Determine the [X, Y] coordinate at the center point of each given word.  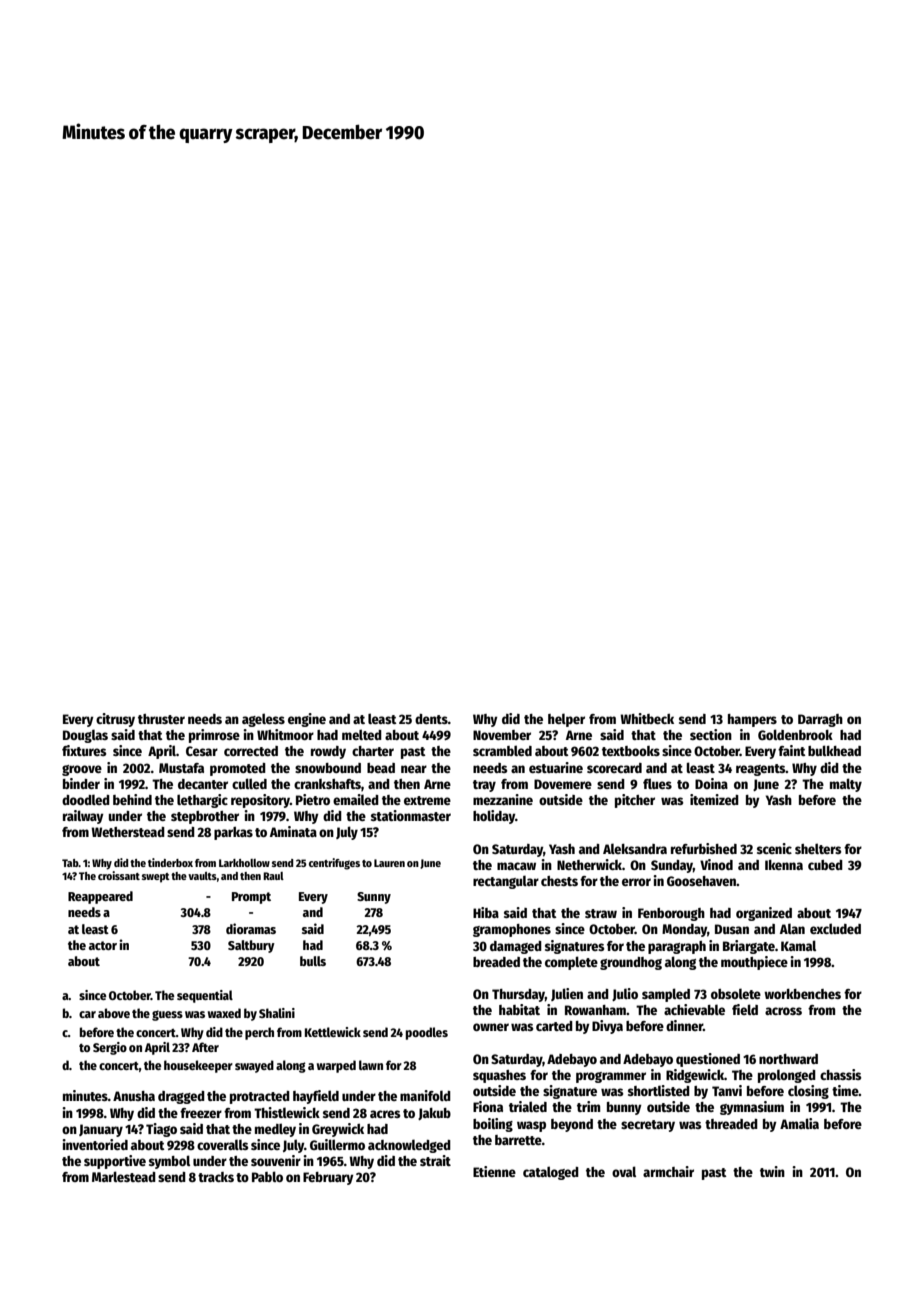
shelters [818, 848]
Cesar [202, 751]
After [205, 1047]
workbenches [802, 994]
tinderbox [170, 862]
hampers [752, 720]
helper [566, 720]
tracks [216, 1177]
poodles [427, 1033]
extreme [427, 800]
